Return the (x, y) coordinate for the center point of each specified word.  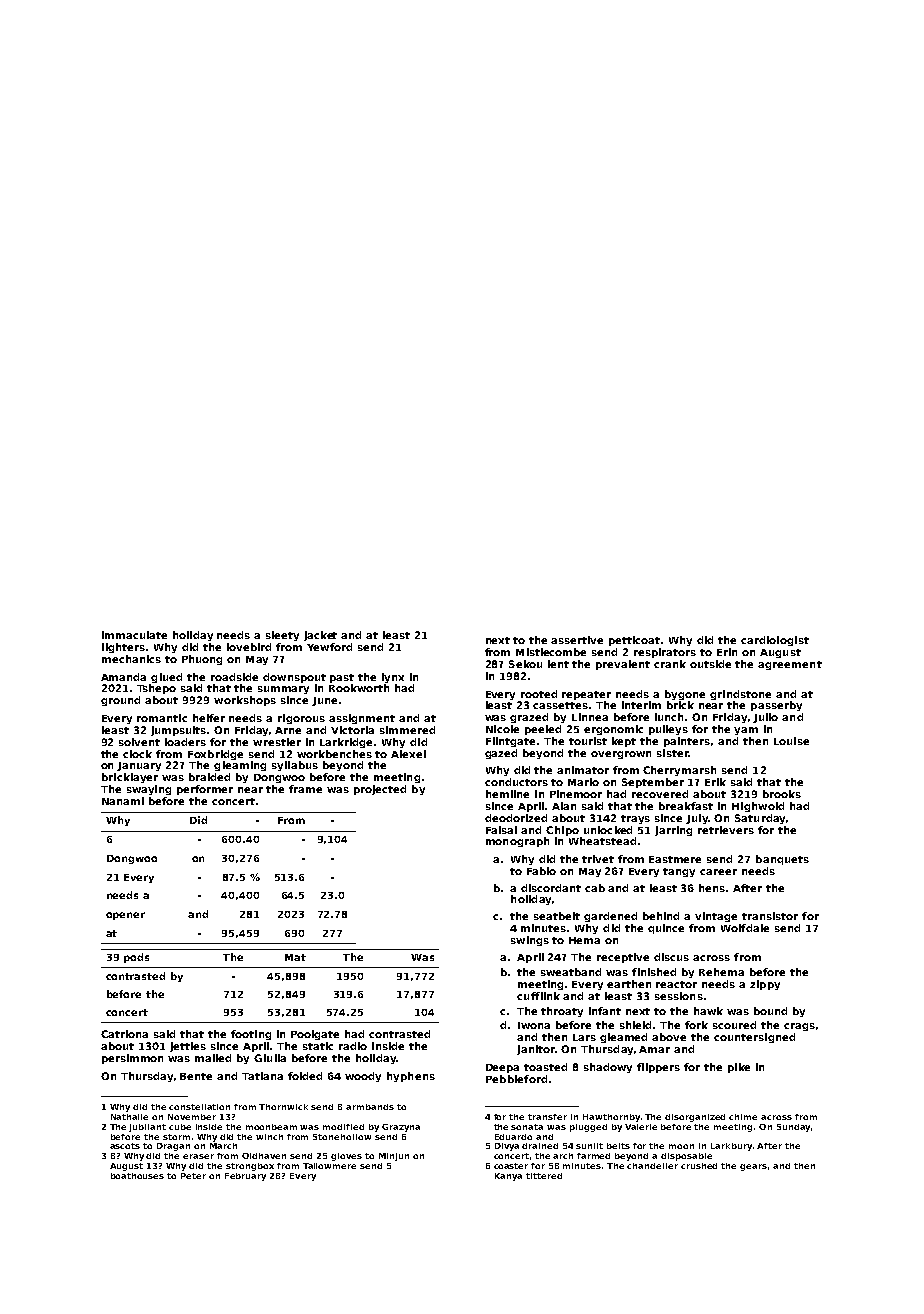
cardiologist (775, 641)
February (245, 1177)
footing (251, 1035)
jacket (320, 636)
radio (353, 1046)
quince (666, 929)
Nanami (123, 801)
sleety (282, 636)
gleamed (623, 1038)
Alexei (408, 754)
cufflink (538, 996)
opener (125, 916)
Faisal (501, 830)
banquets (782, 860)
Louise (791, 741)
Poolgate (315, 1035)
